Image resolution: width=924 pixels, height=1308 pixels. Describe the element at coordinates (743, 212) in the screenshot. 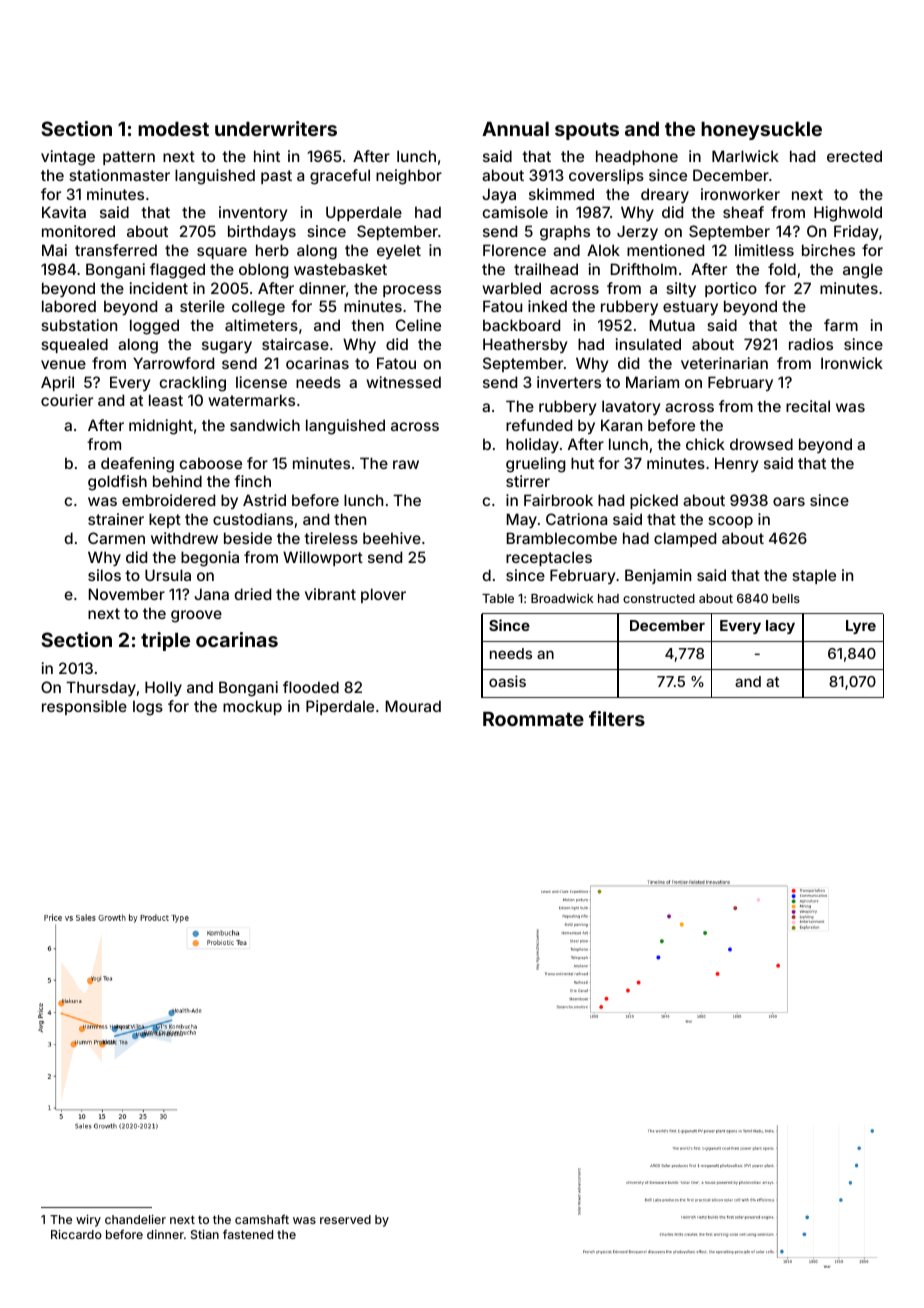

I see `sheaf` at that location.
